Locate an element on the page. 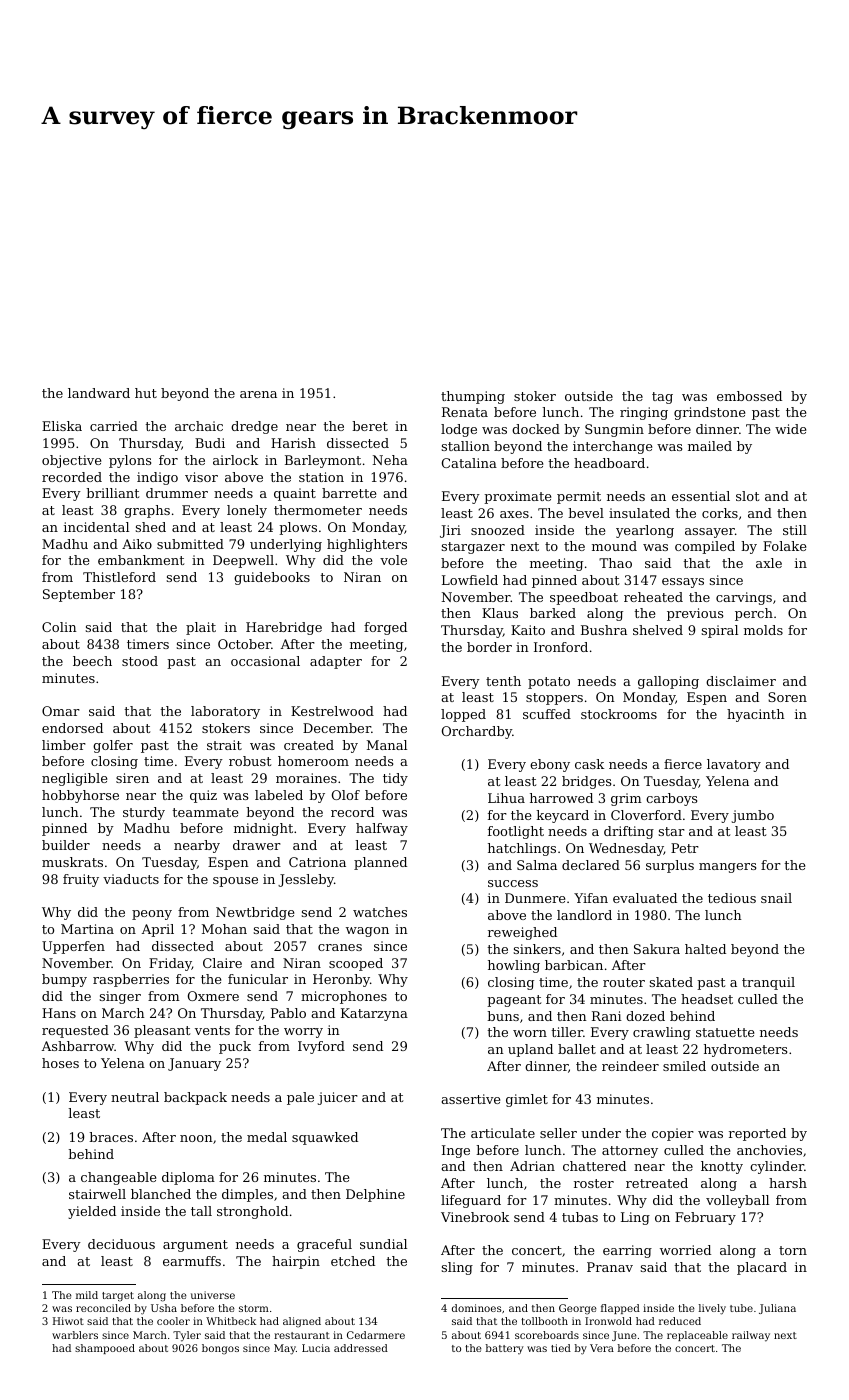 Image resolution: width=849 pixels, height=1400 pixels. thumping is located at coordinates (473, 397).
